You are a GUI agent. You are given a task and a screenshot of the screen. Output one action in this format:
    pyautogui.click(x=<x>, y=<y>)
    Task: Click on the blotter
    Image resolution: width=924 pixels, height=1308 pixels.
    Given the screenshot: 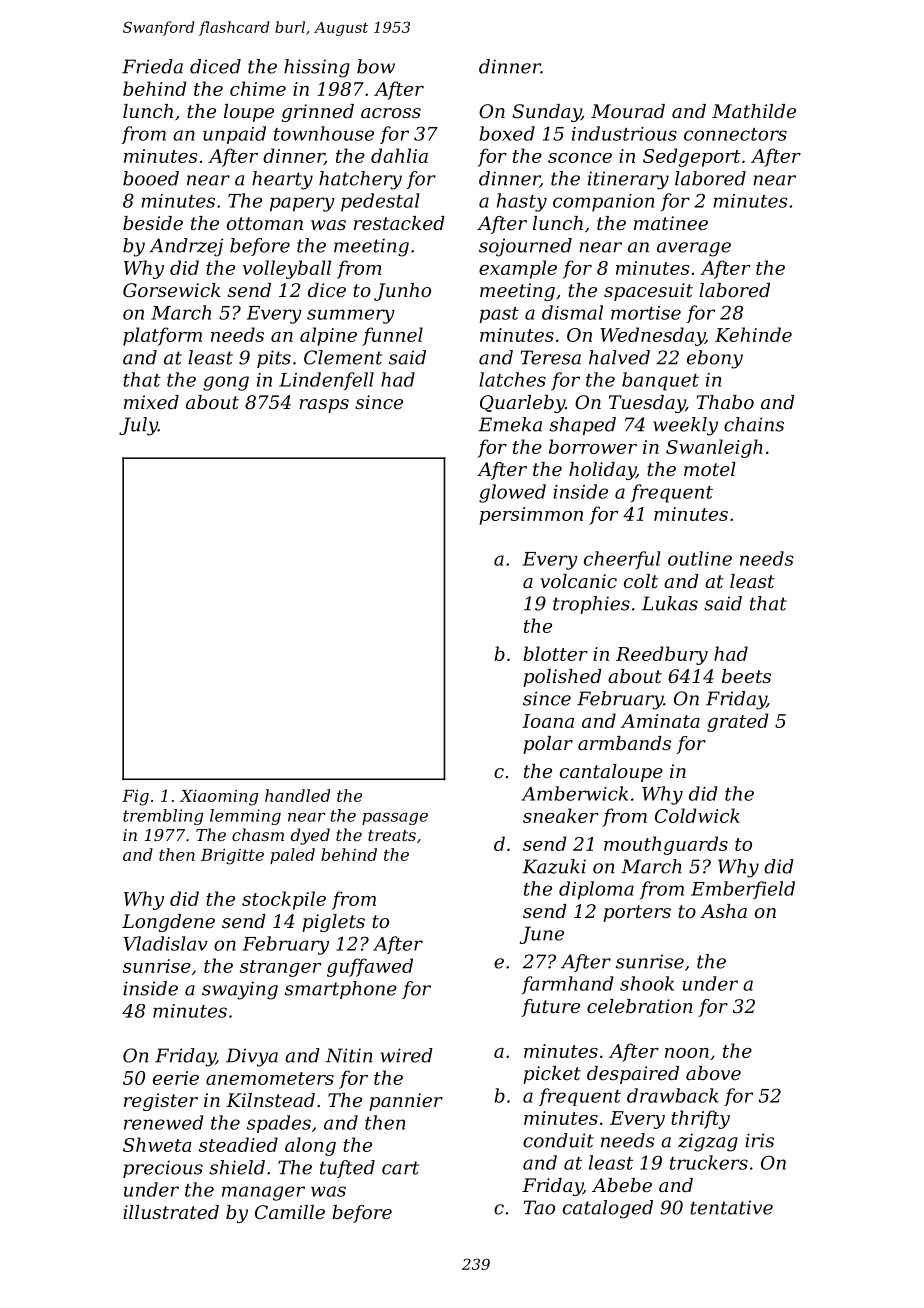 What is the action you would take?
    pyautogui.click(x=555, y=653)
